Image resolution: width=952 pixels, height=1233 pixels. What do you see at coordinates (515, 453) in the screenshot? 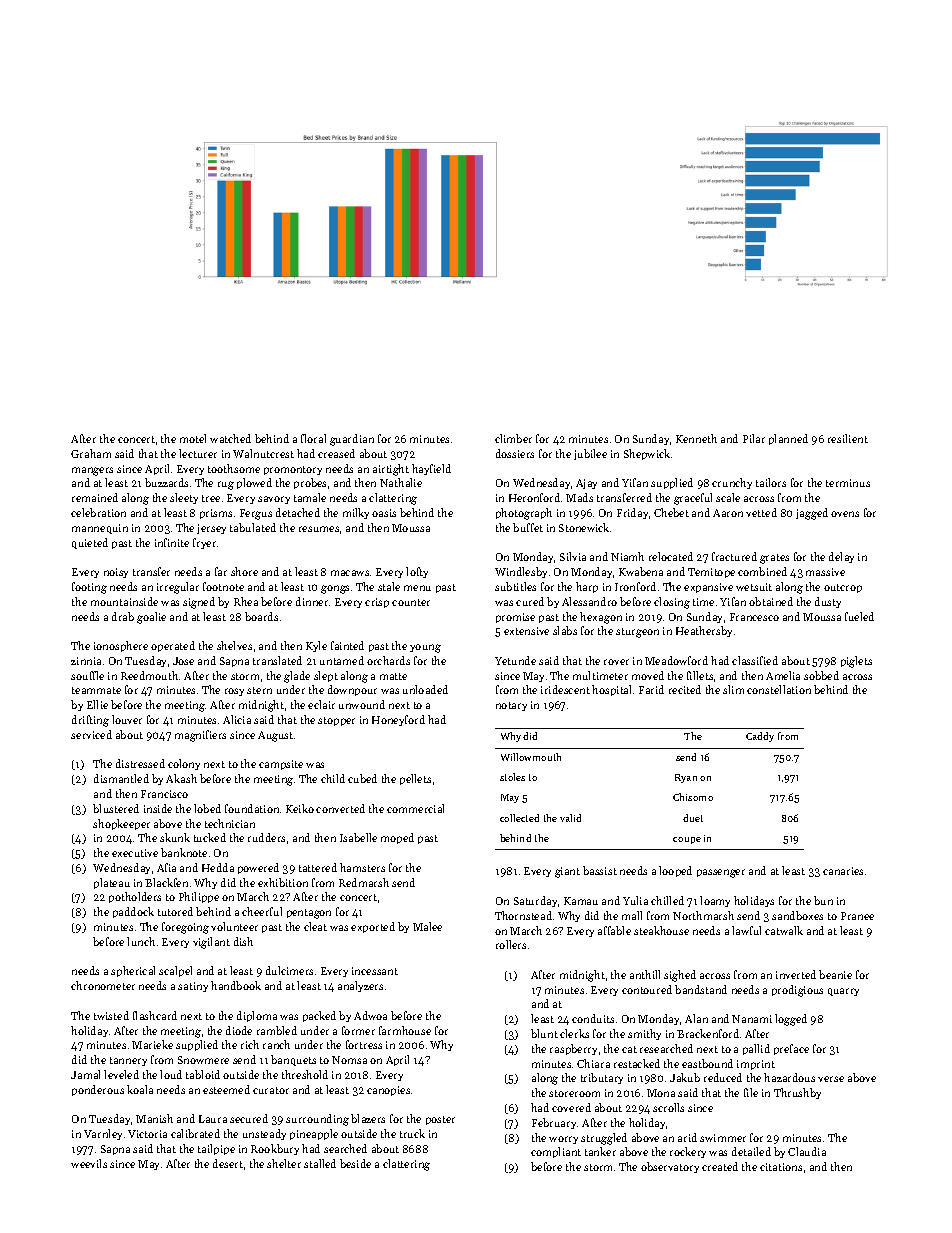
I see `dossiers` at bounding box center [515, 453].
